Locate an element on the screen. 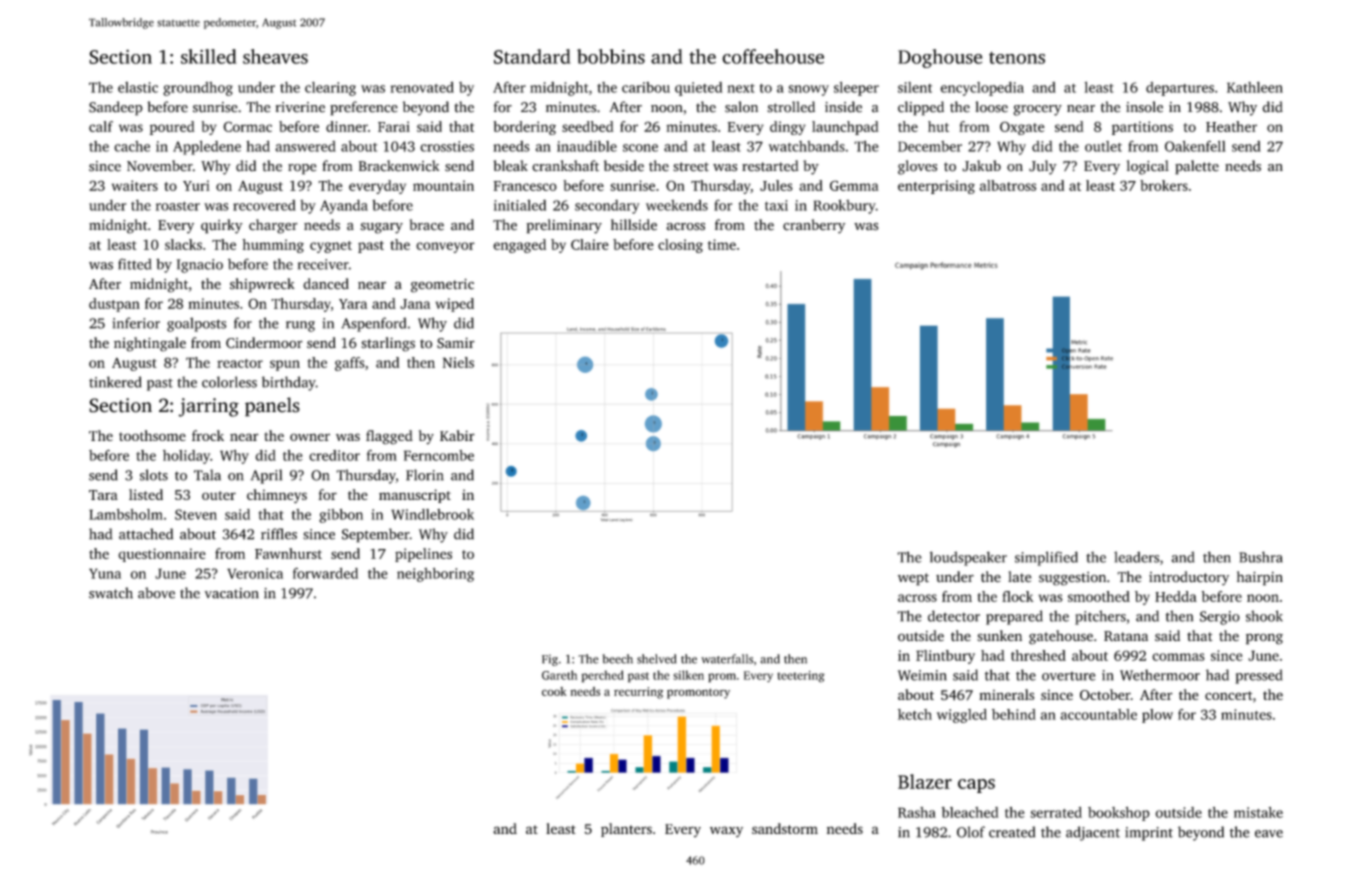 The width and height of the screenshot is (1372, 887). Blazer is located at coordinates (925, 781).
